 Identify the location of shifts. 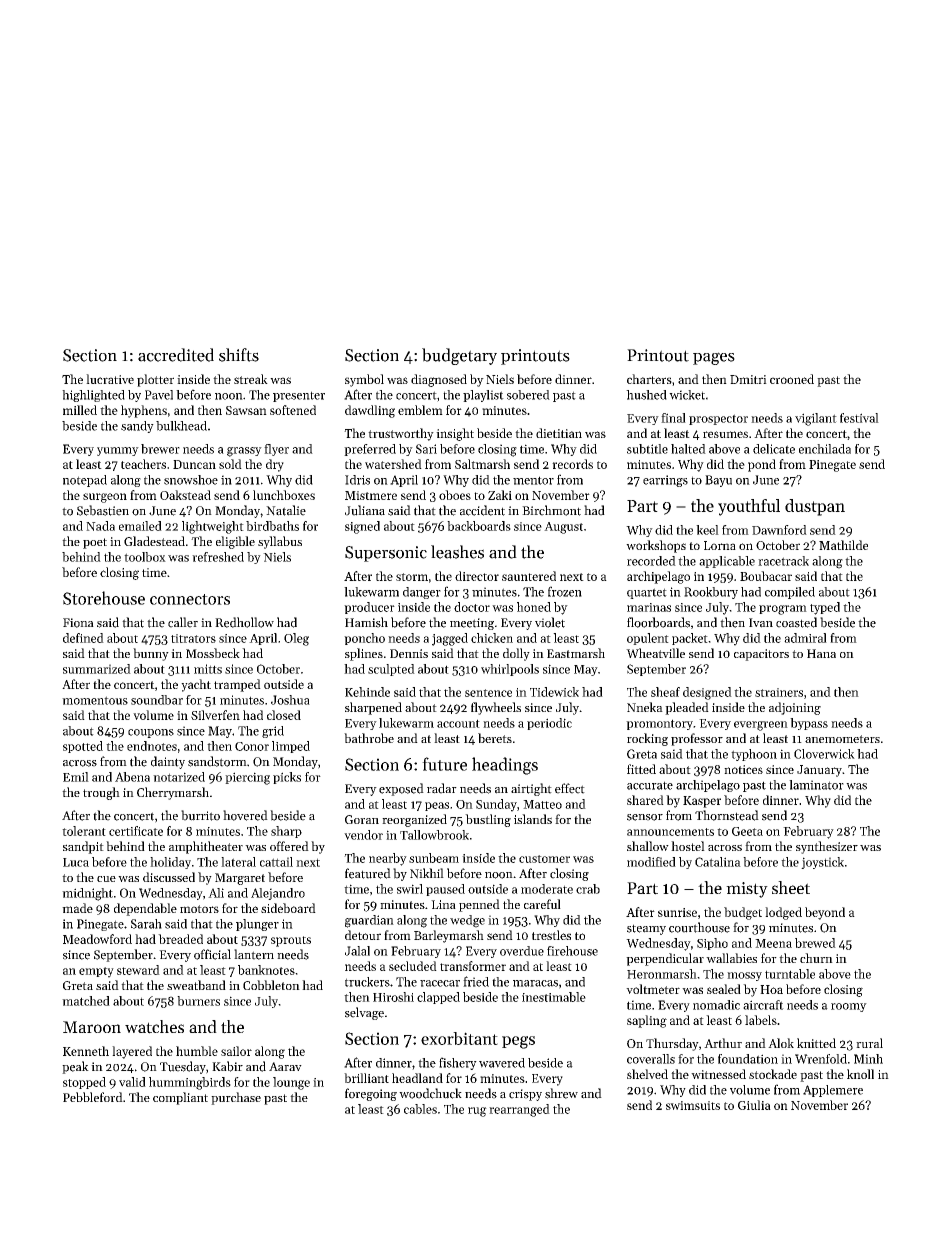
(239, 355).
